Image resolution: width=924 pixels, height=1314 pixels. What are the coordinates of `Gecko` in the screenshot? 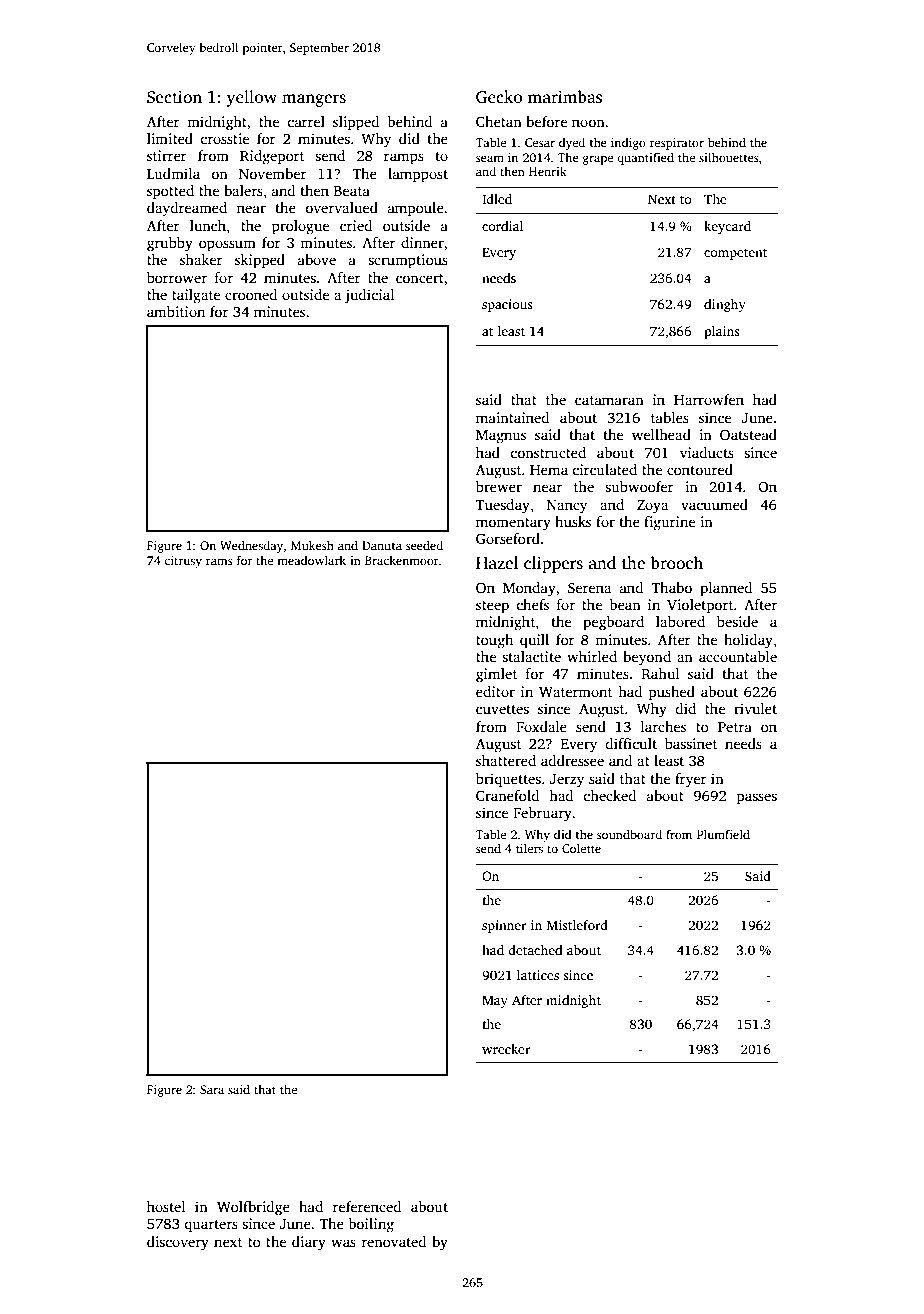 It's located at (499, 97).
